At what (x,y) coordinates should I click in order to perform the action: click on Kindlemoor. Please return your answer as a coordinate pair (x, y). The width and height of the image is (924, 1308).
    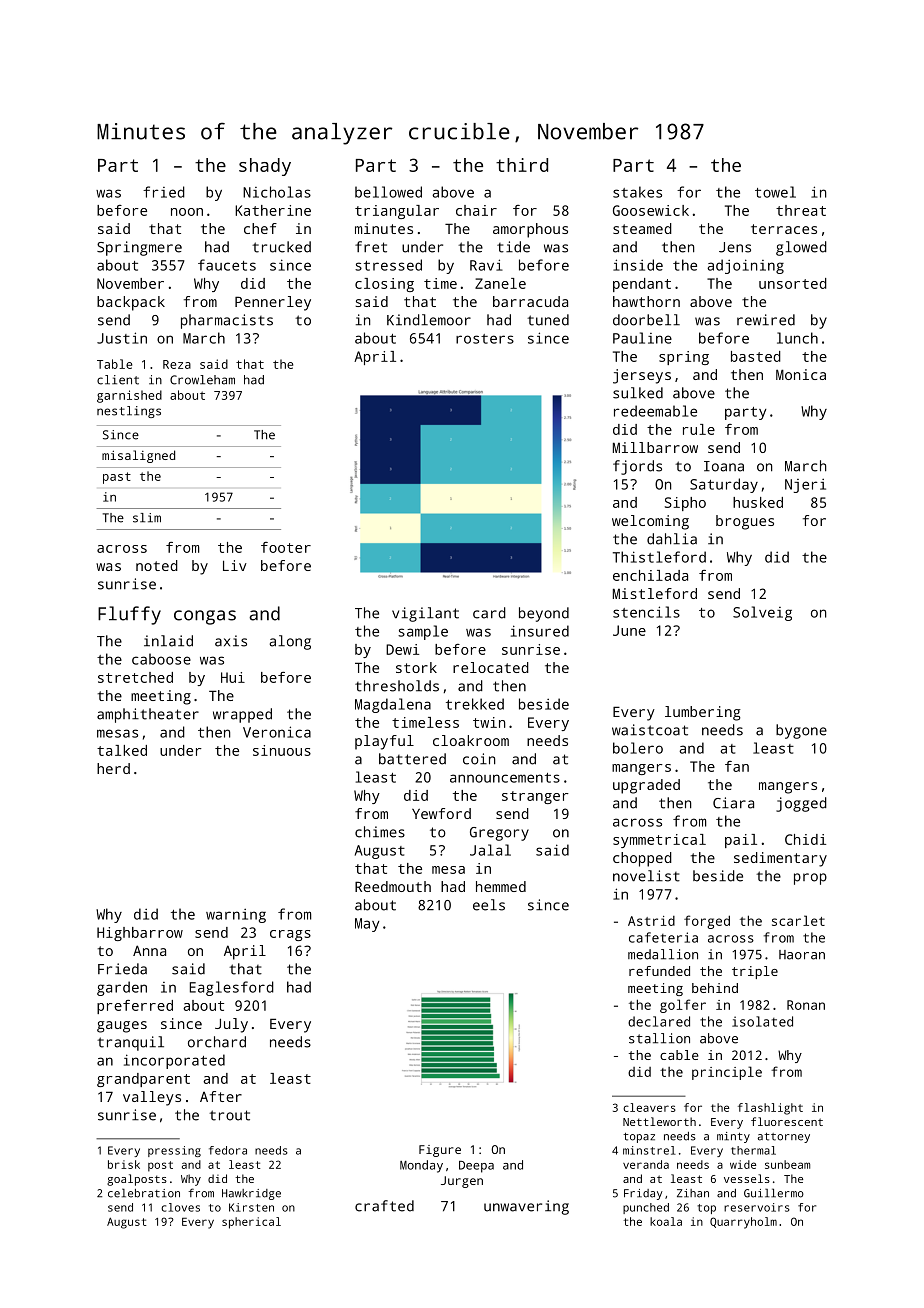
    Looking at the image, I should click on (429, 320).
